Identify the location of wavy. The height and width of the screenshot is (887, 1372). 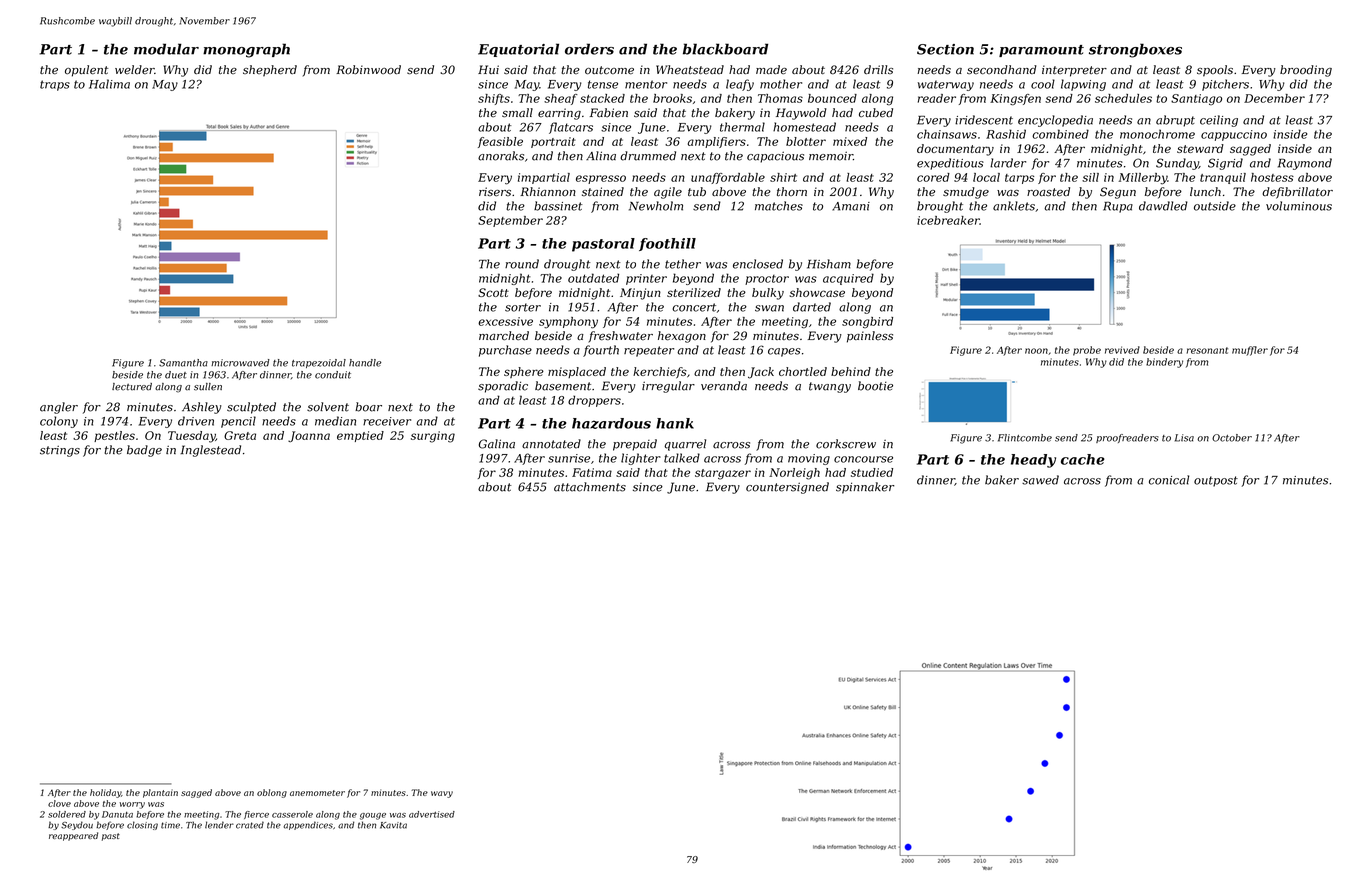
(442, 794).
